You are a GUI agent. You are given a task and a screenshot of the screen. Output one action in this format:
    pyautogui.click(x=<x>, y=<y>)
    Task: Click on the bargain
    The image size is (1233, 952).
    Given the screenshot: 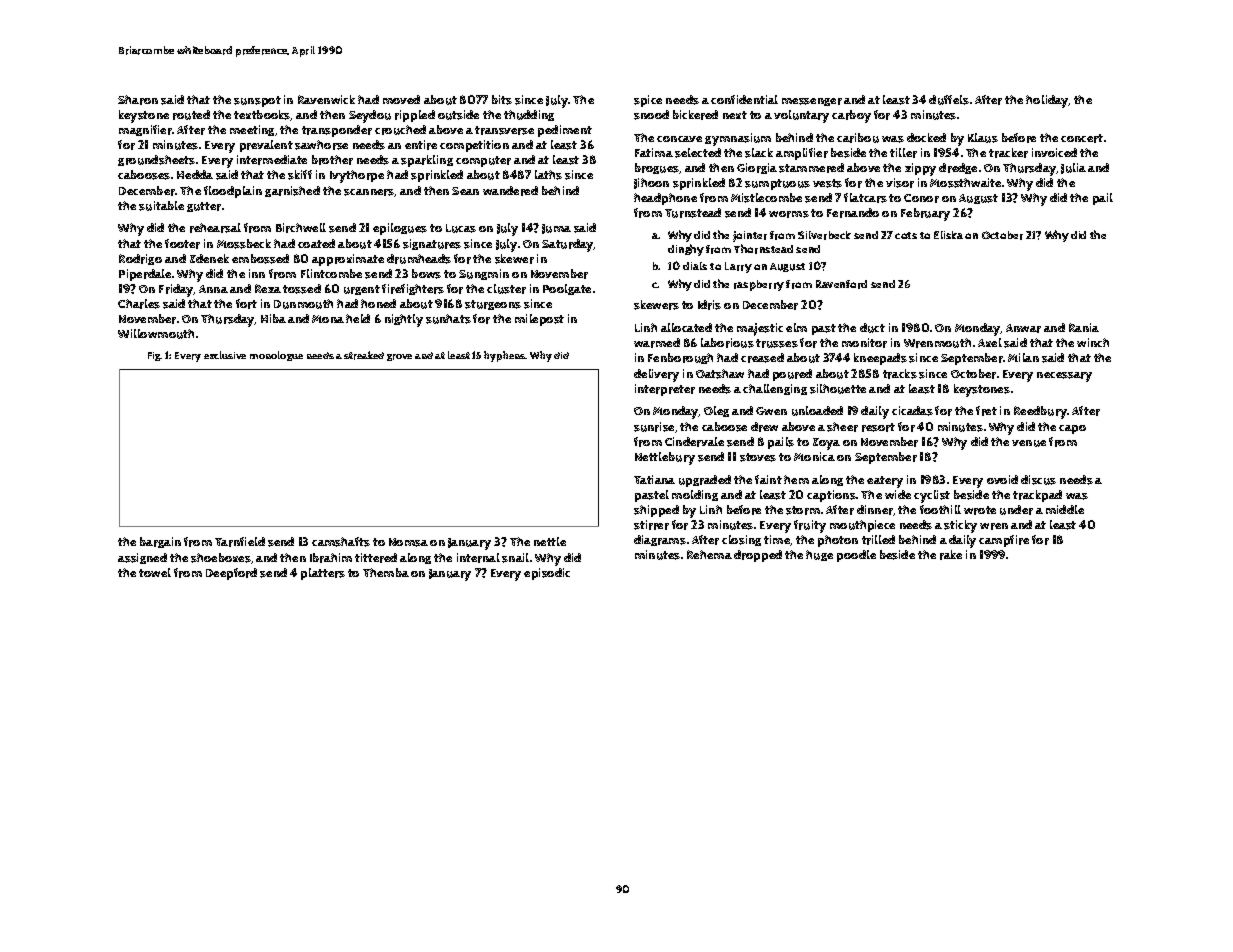 What is the action you would take?
    pyautogui.click(x=160, y=542)
